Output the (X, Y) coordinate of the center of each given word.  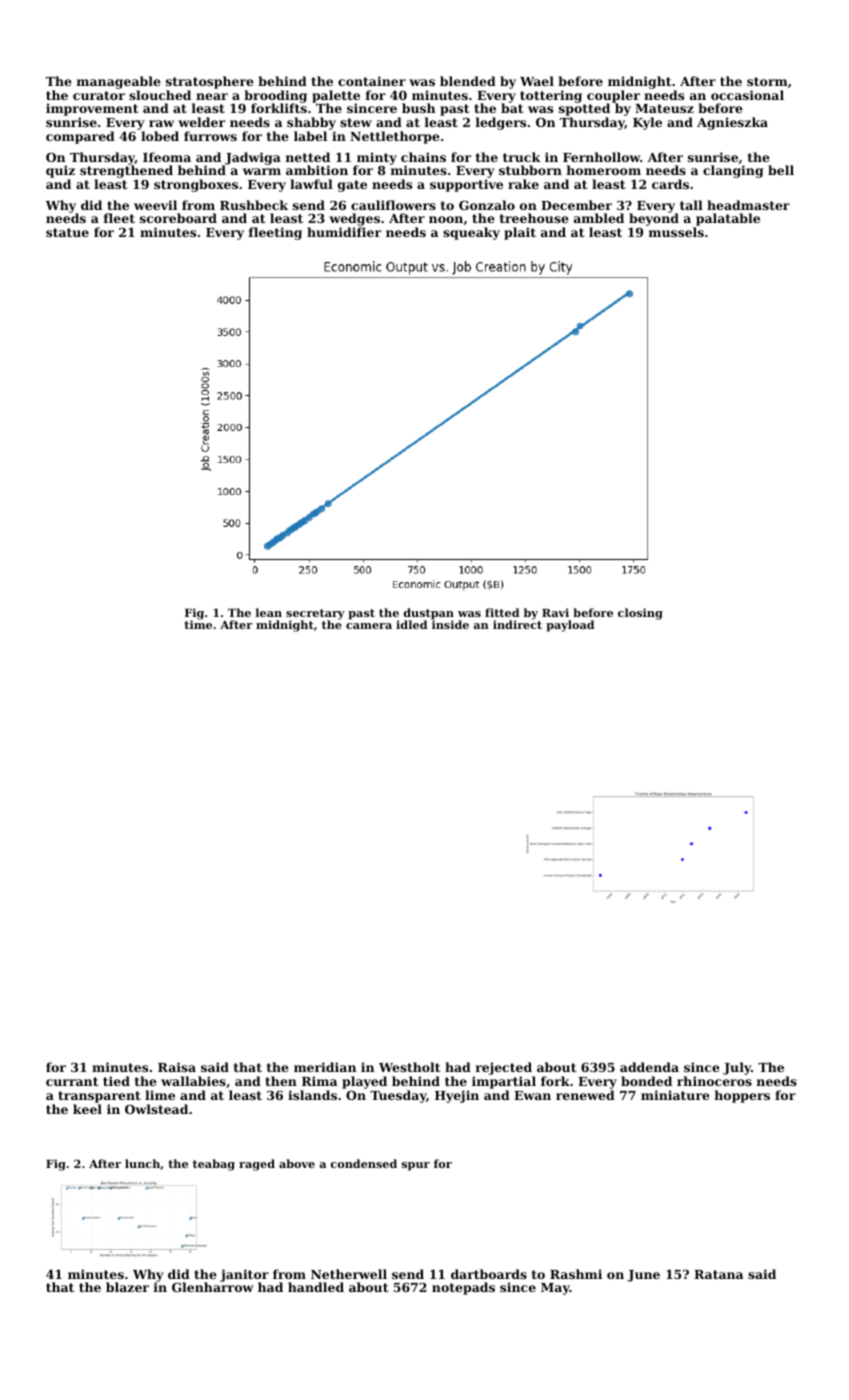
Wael (537, 81)
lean (269, 612)
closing (640, 614)
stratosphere (210, 82)
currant (72, 1081)
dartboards (489, 1274)
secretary (315, 614)
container (372, 81)
